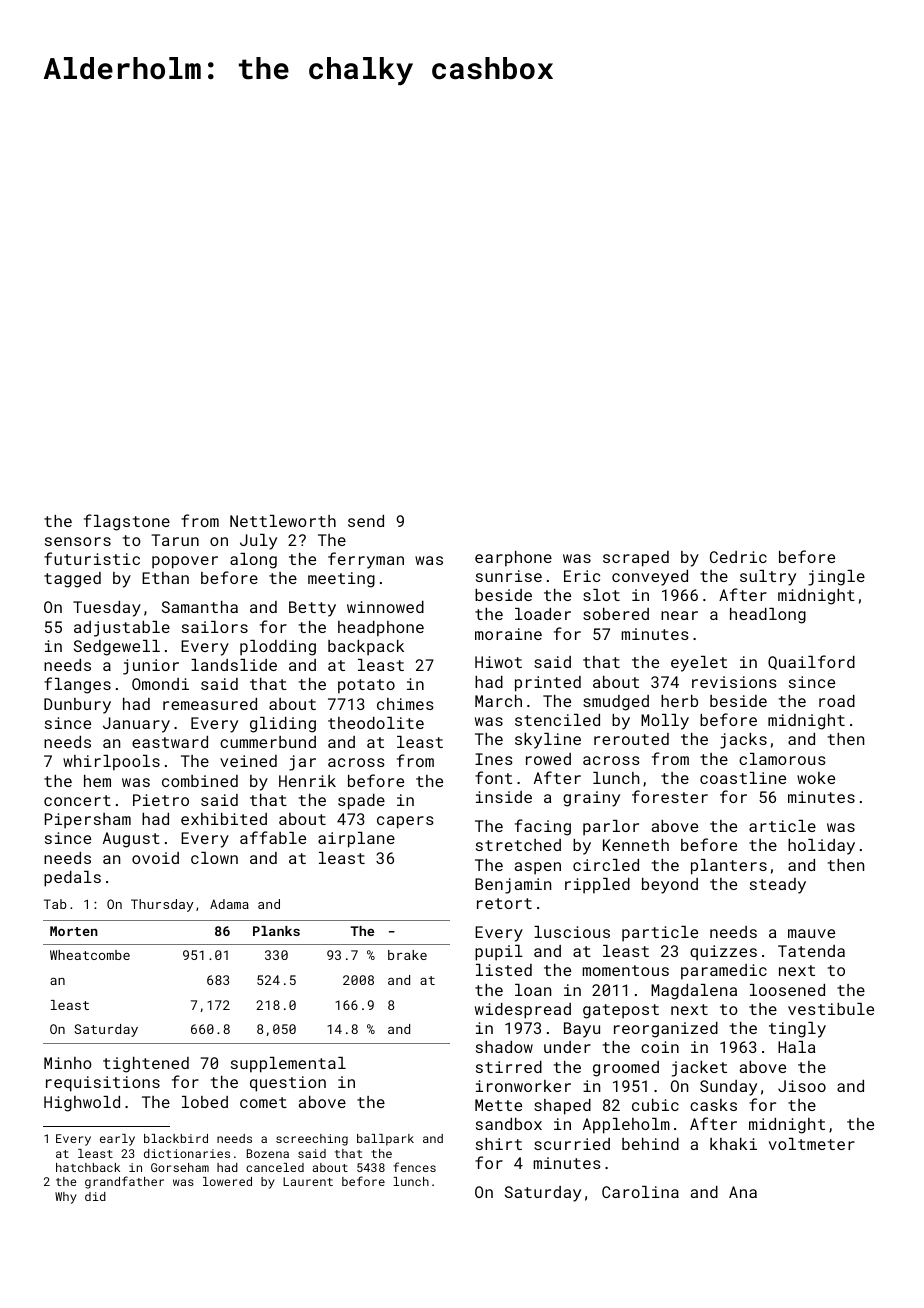 The width and height of the image is (924, 1308). What do you see at coordinates (366, 521) in the image?
I see `send` at bounding box center [366, 521].
